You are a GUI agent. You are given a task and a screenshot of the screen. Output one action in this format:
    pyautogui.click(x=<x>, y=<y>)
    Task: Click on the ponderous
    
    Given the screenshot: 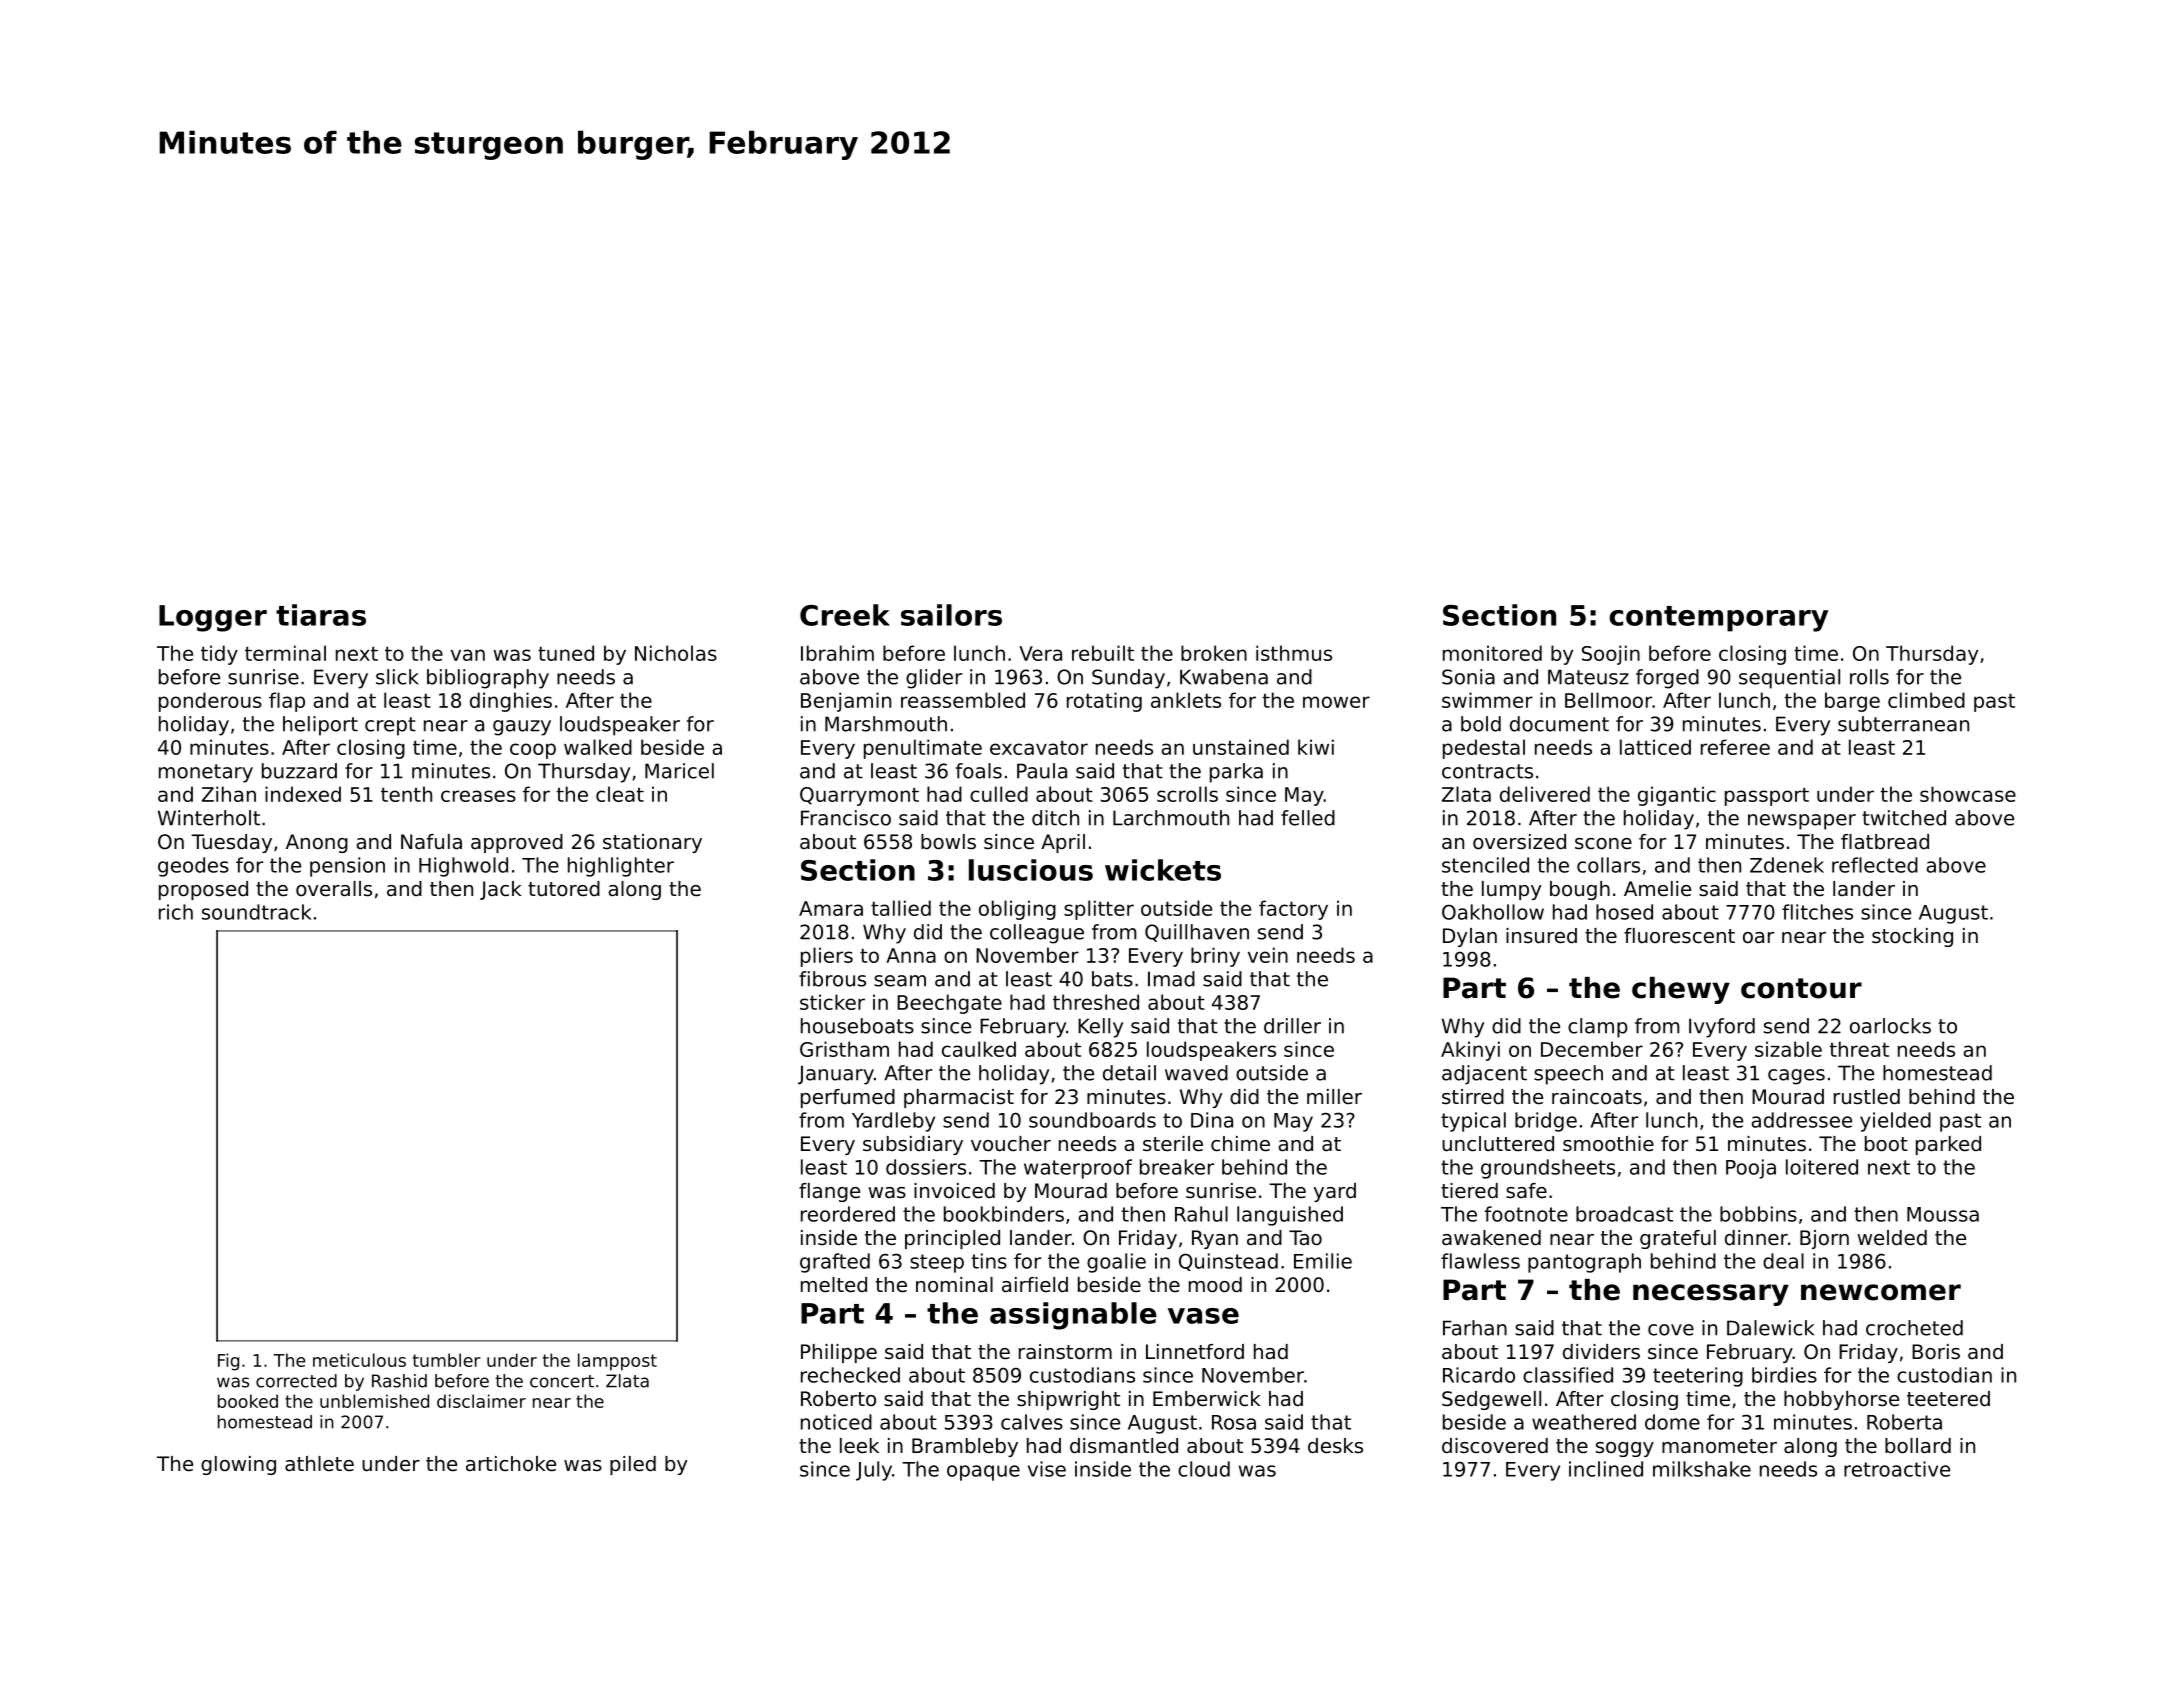 What is the action you would take?
    pyautogui.click(x=210, y=702)
